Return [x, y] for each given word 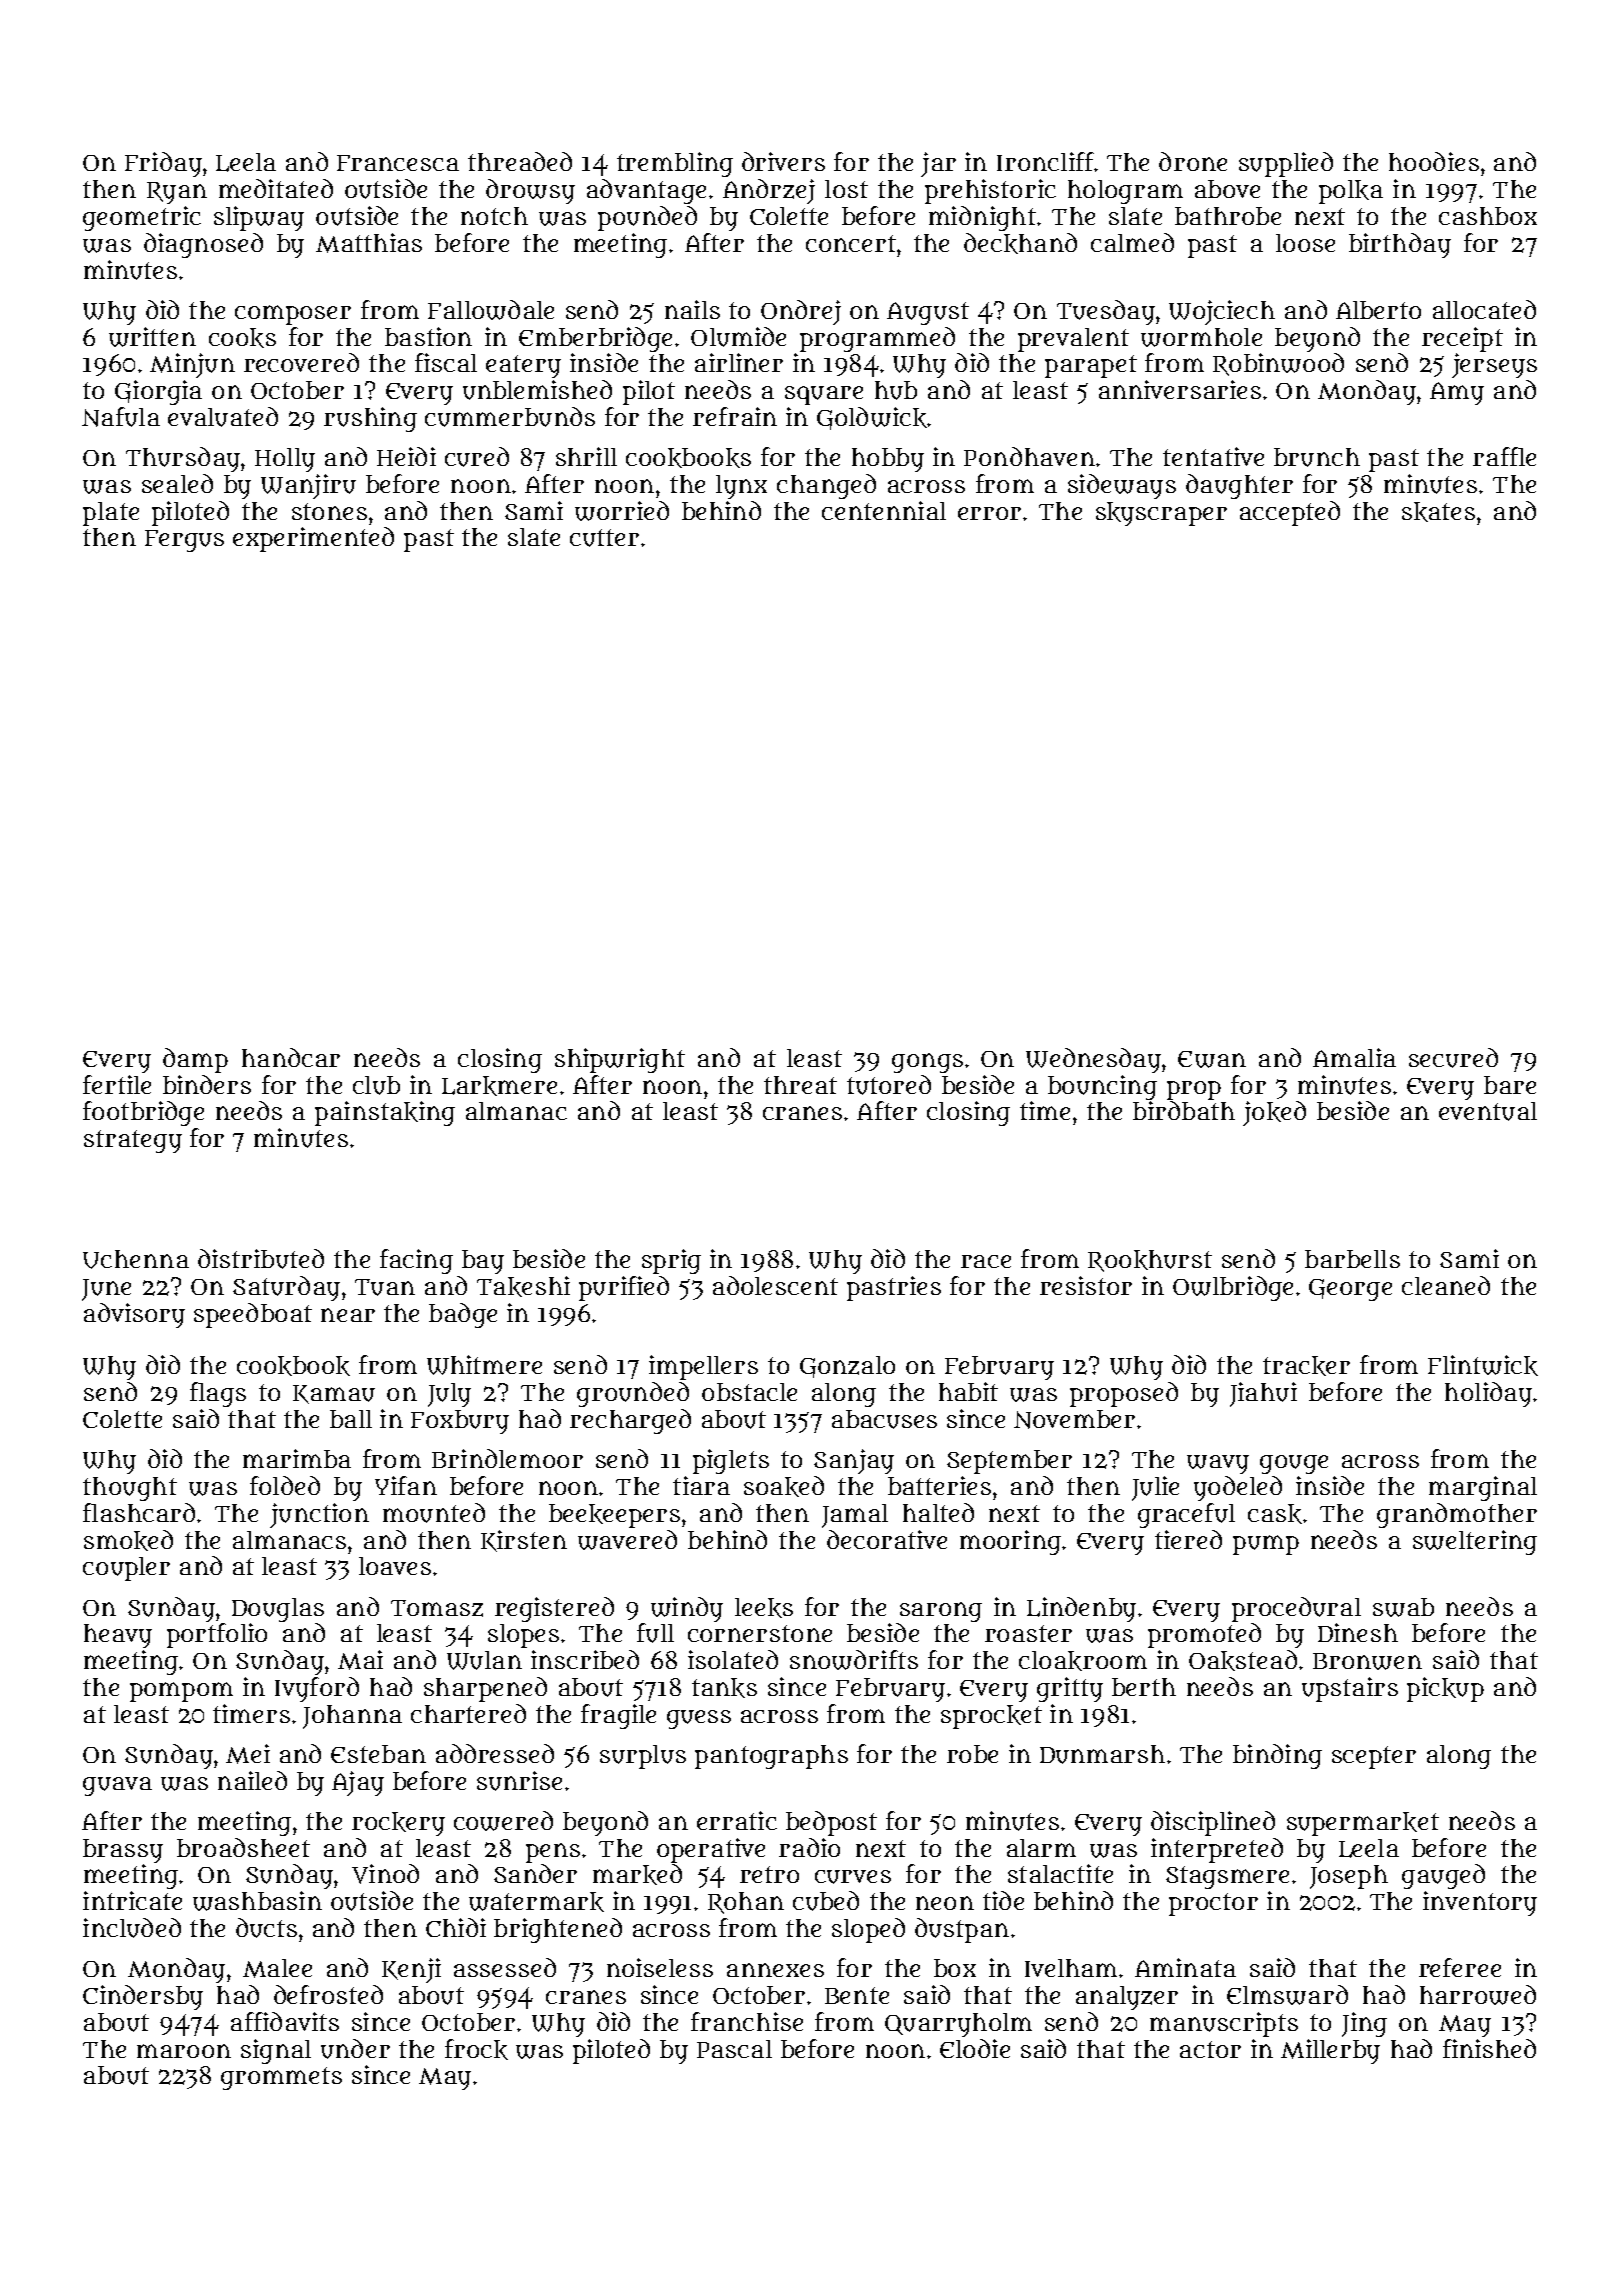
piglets [731, 1461]
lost [846, 189]
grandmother [1457, 1515]
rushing [370, 419]
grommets [281, 2078]
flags [218, 1394]
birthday [1400, 245]
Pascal [734, 2049]
